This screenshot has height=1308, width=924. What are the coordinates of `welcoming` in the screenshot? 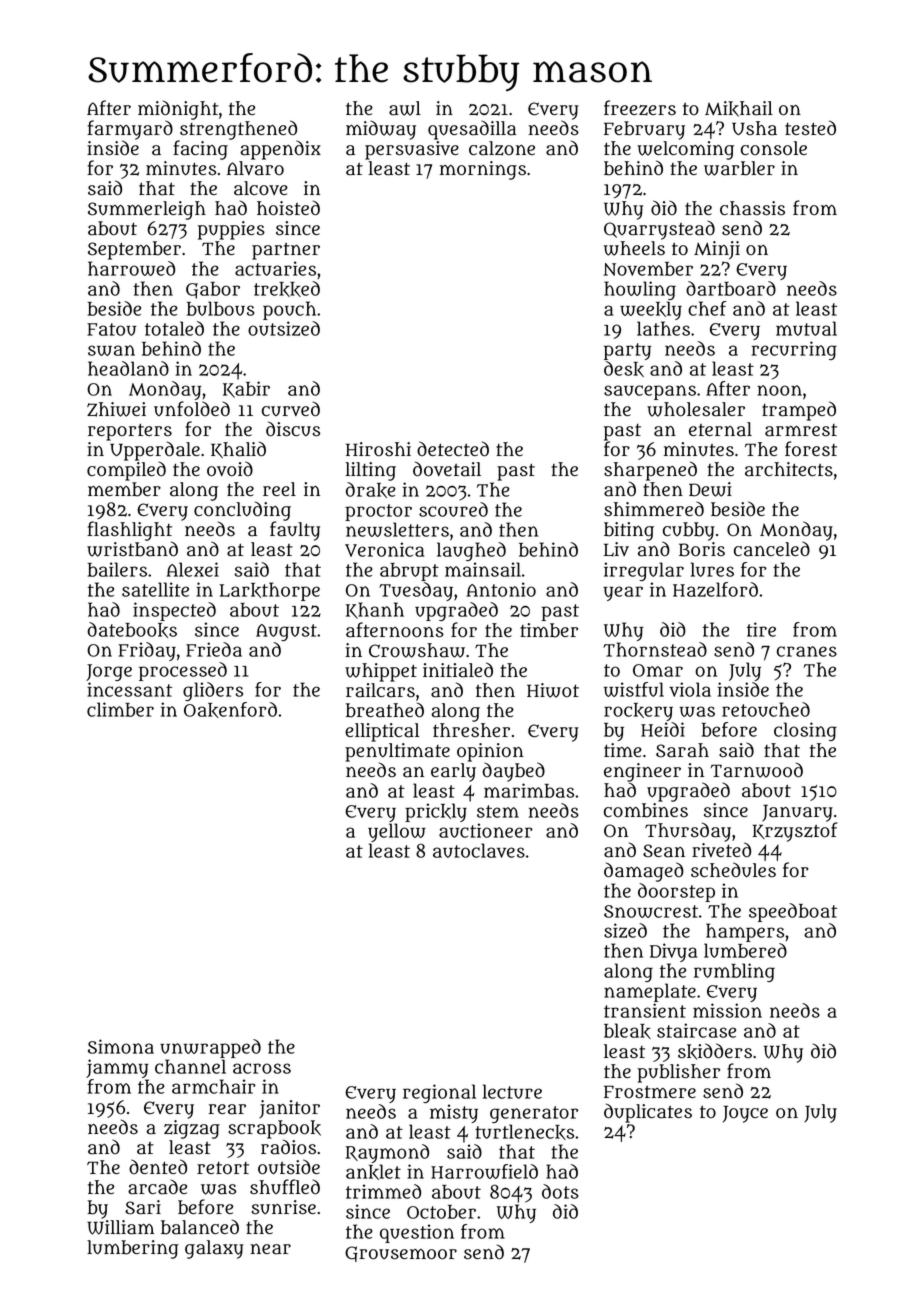 It's located at (685, 150).
